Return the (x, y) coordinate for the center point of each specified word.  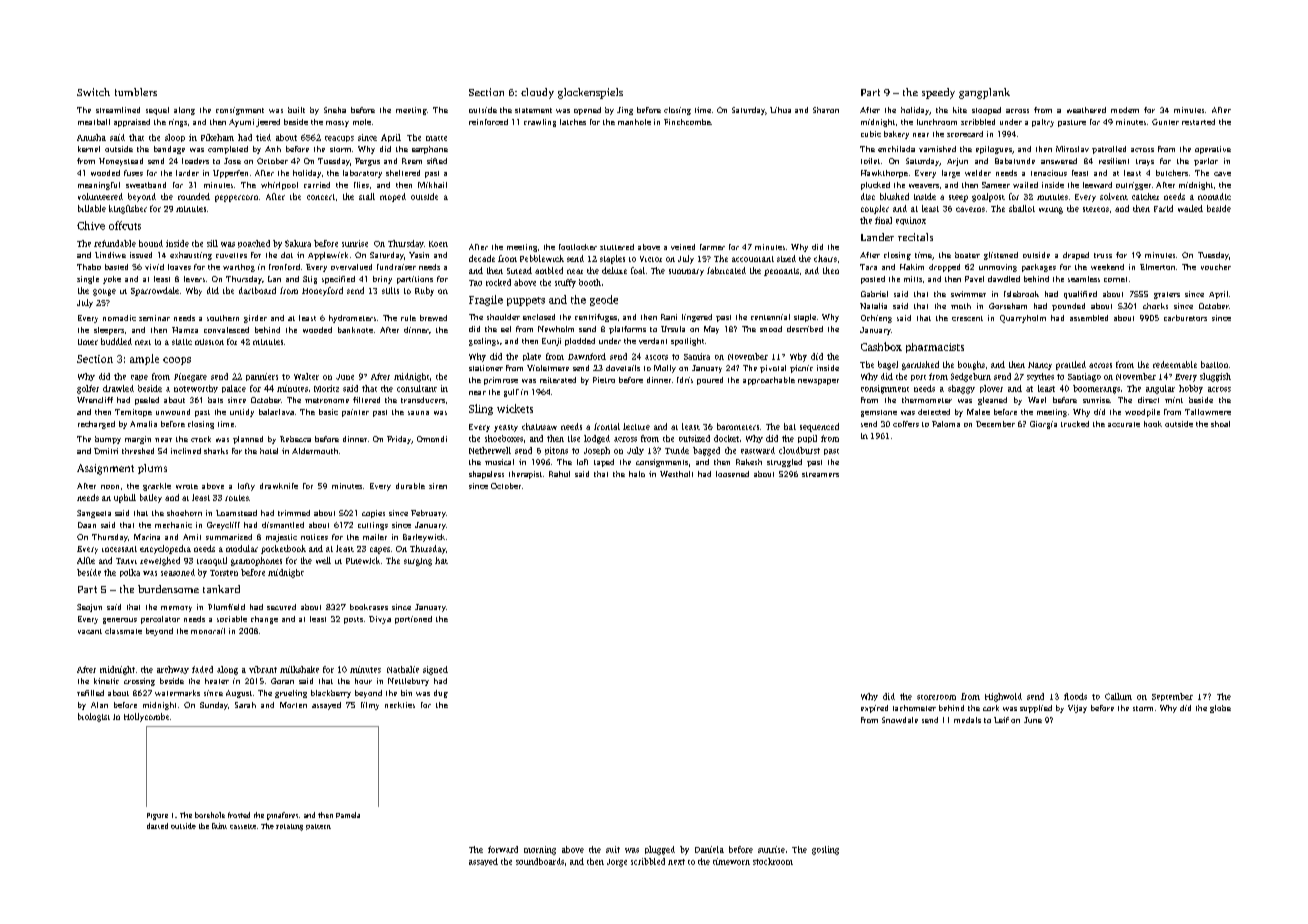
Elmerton (1157, 267)
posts (353, 620)
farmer (712, 247)
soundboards (540, 861)
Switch (93, 92)
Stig (310, 280)
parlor (1206, 162)
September (1172, 697)
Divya (380, 620)
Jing (625, 111)
